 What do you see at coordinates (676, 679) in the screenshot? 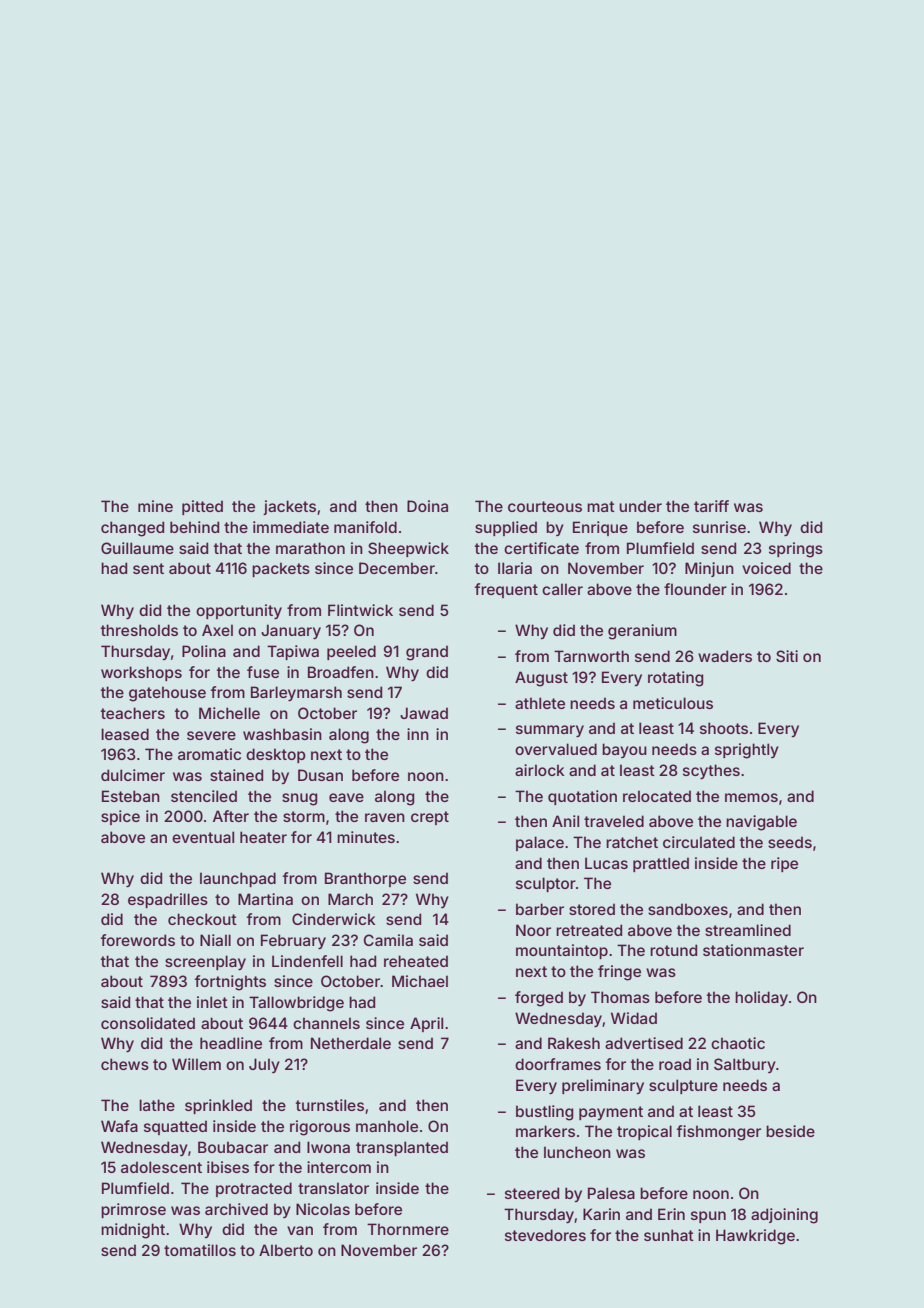
I see `rotating` at bounding box center [676, 679].
